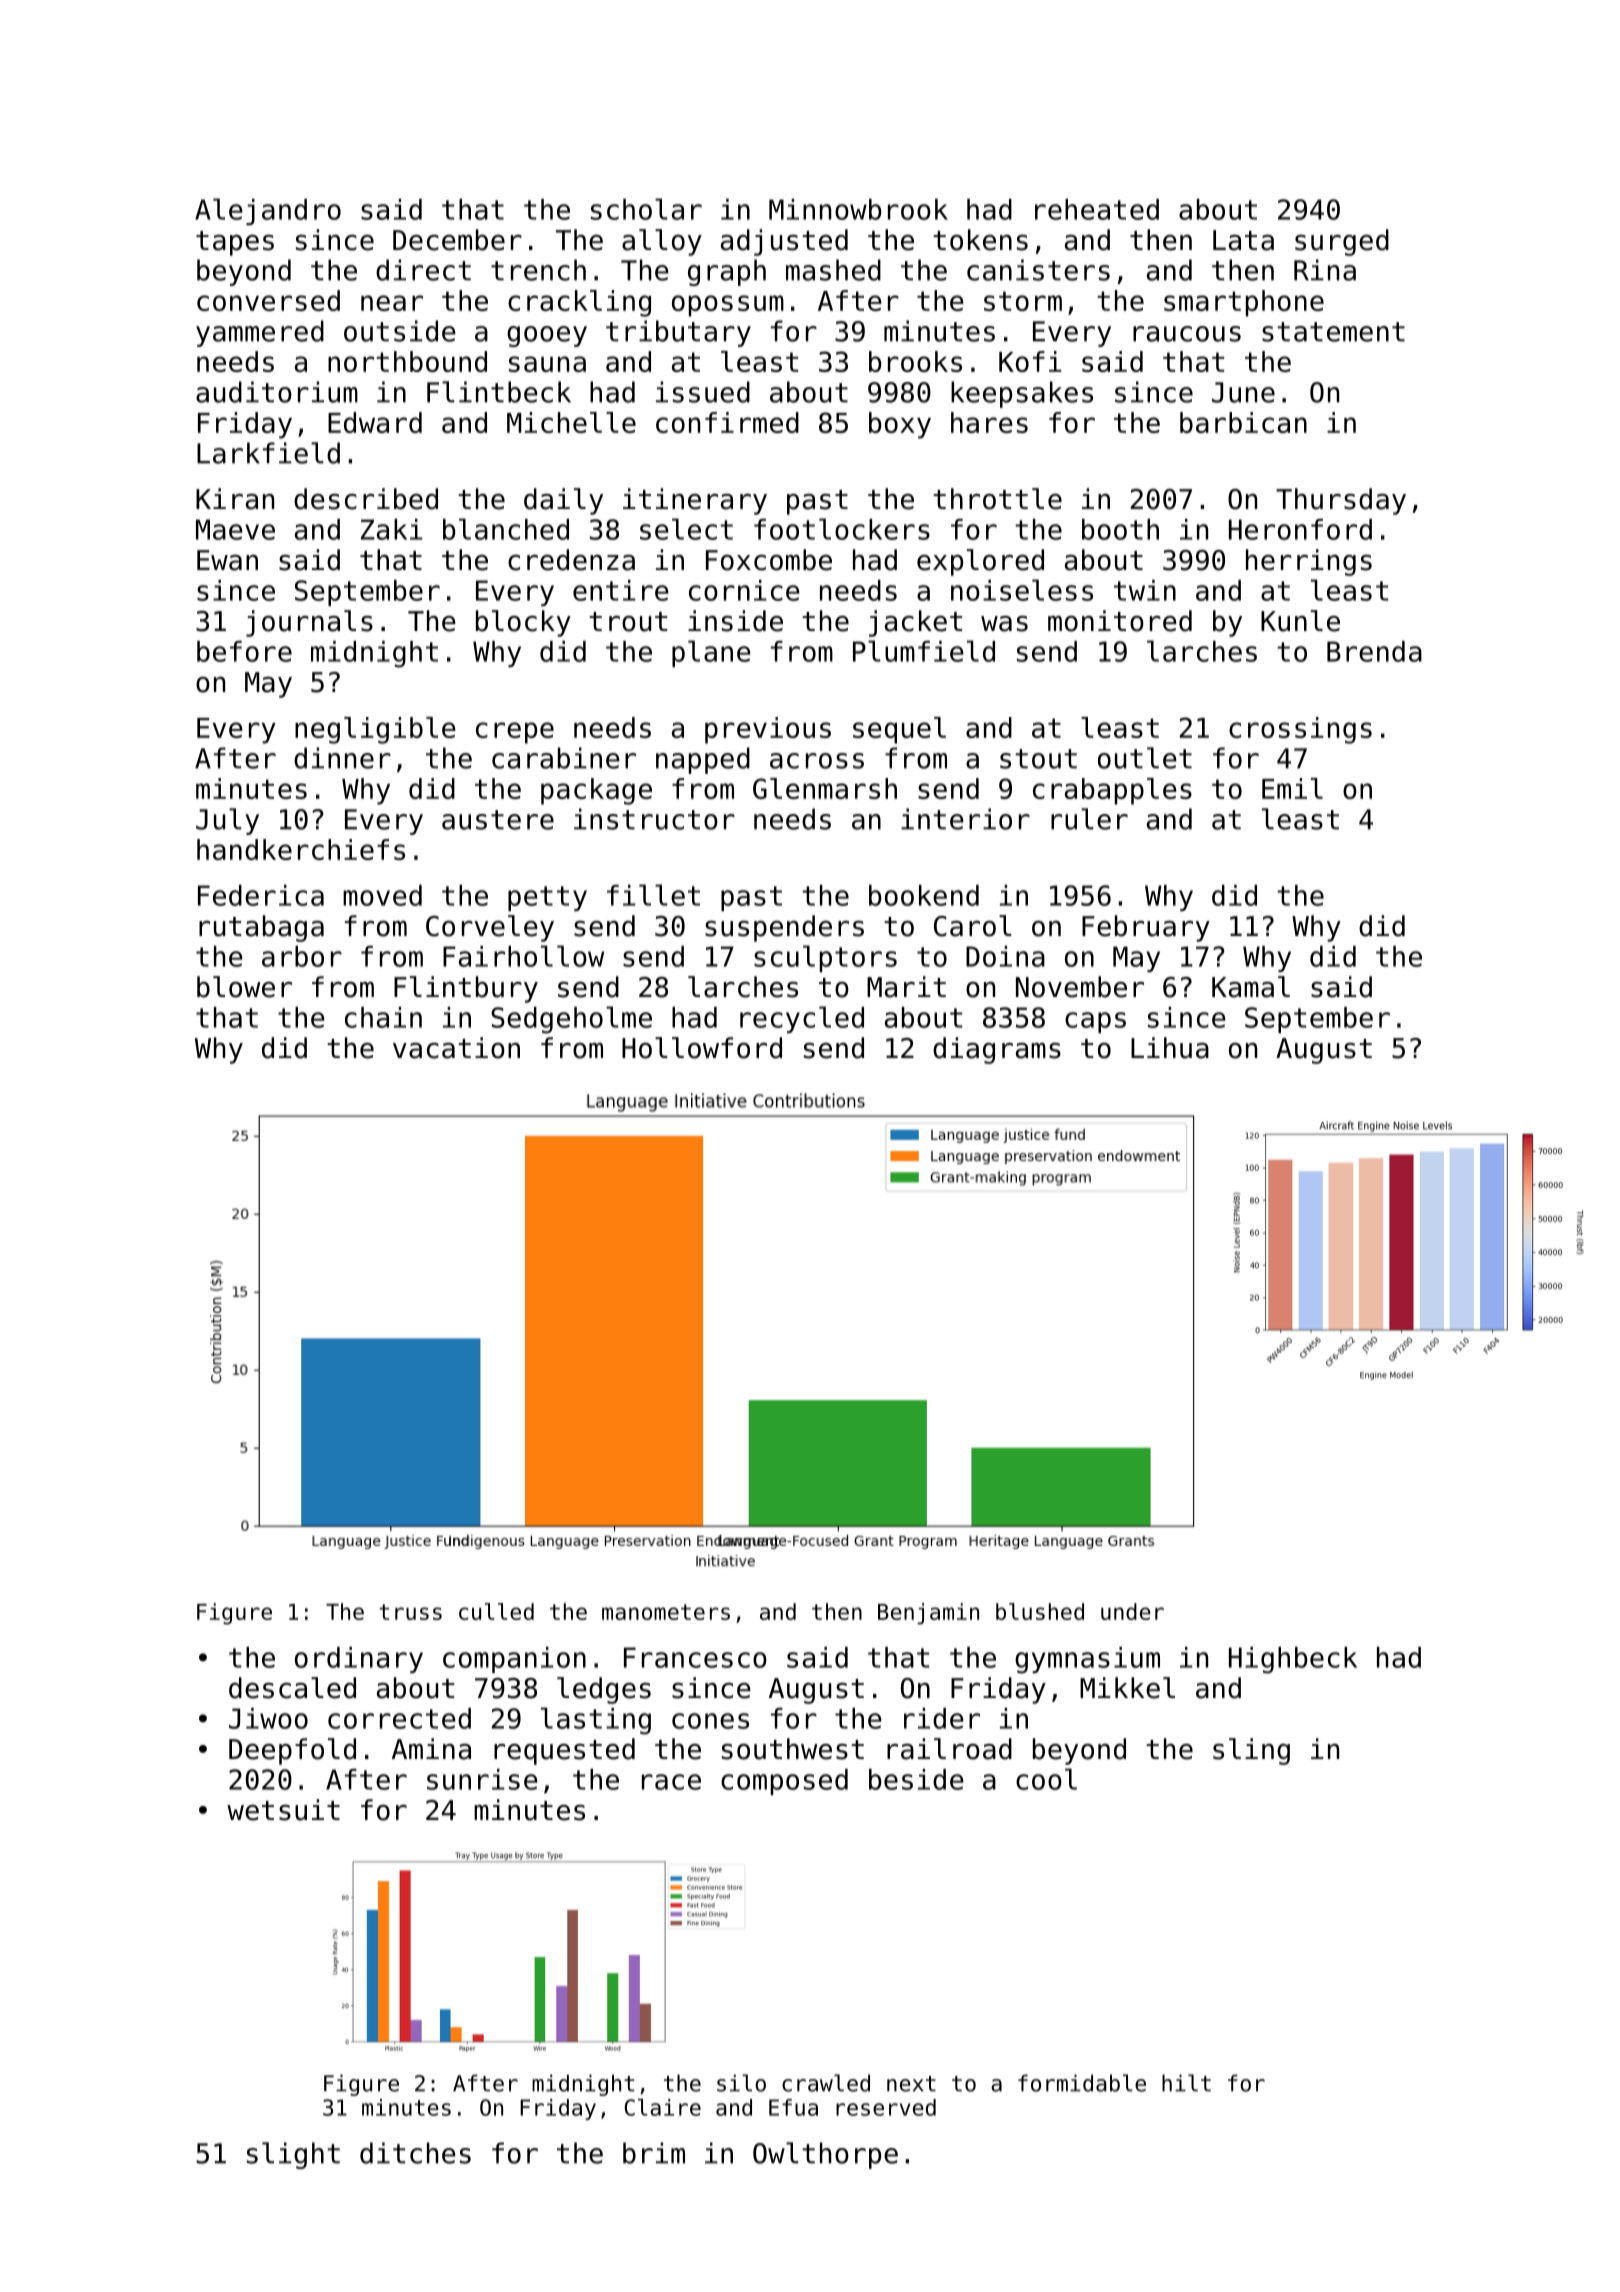  What do you see at coordinates (1120, 621) in the image?
I see `monitored` at bounding box center [1120, 621].
